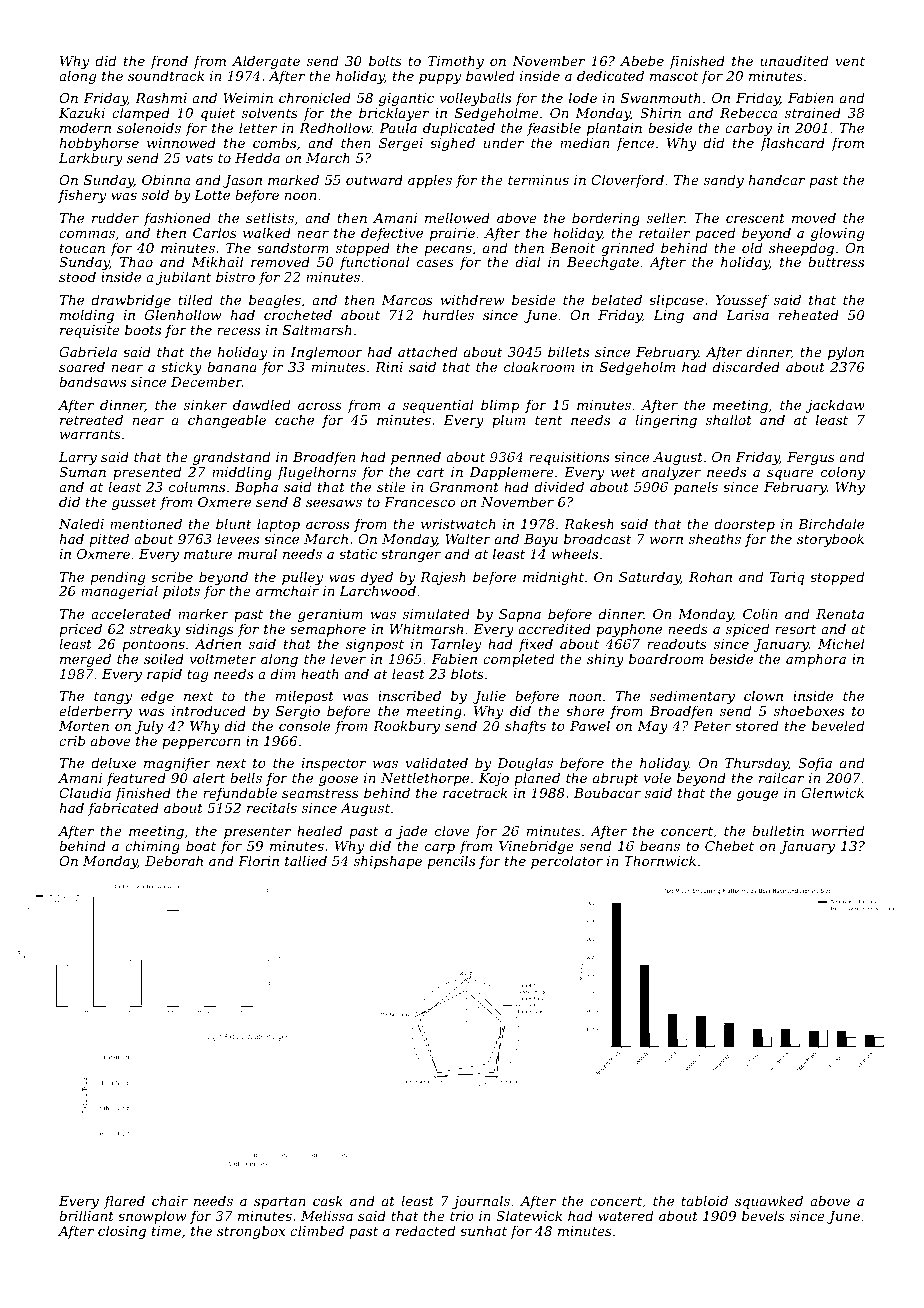  I want to click on frond, so click(169, 62).
